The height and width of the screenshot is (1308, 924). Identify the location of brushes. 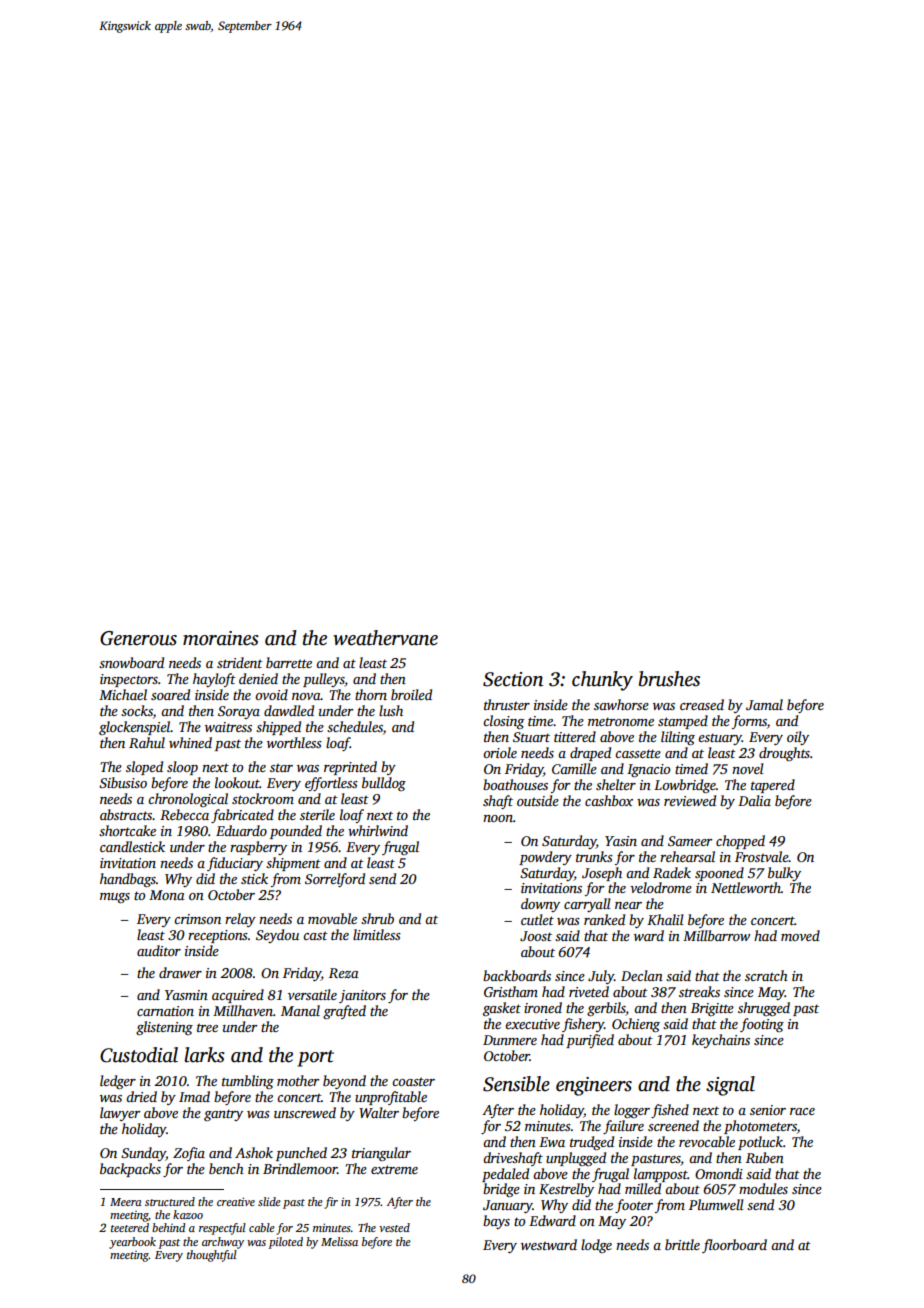
(669, 679).
